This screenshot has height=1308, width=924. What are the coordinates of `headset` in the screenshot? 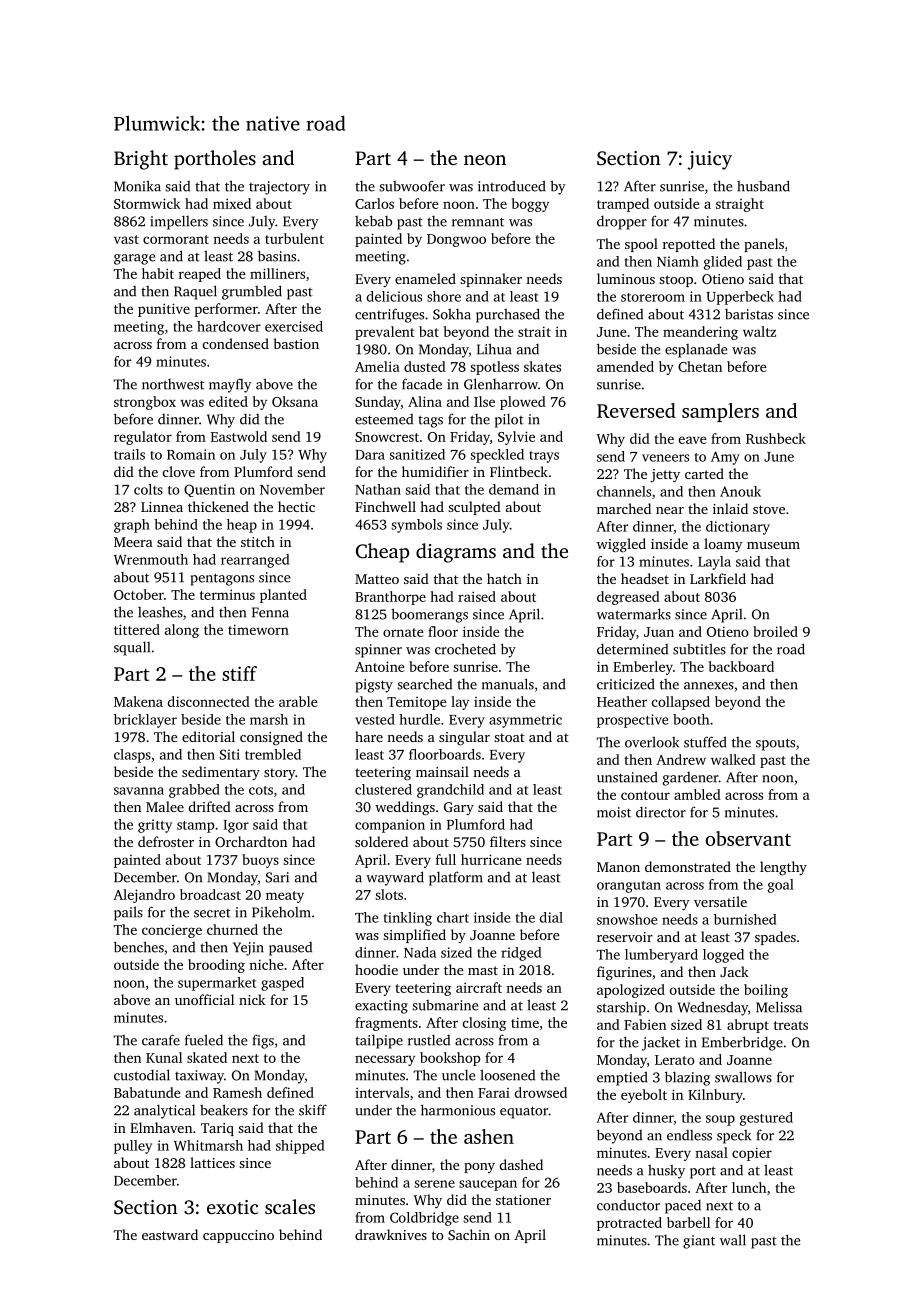 It's located at (645, 578).
